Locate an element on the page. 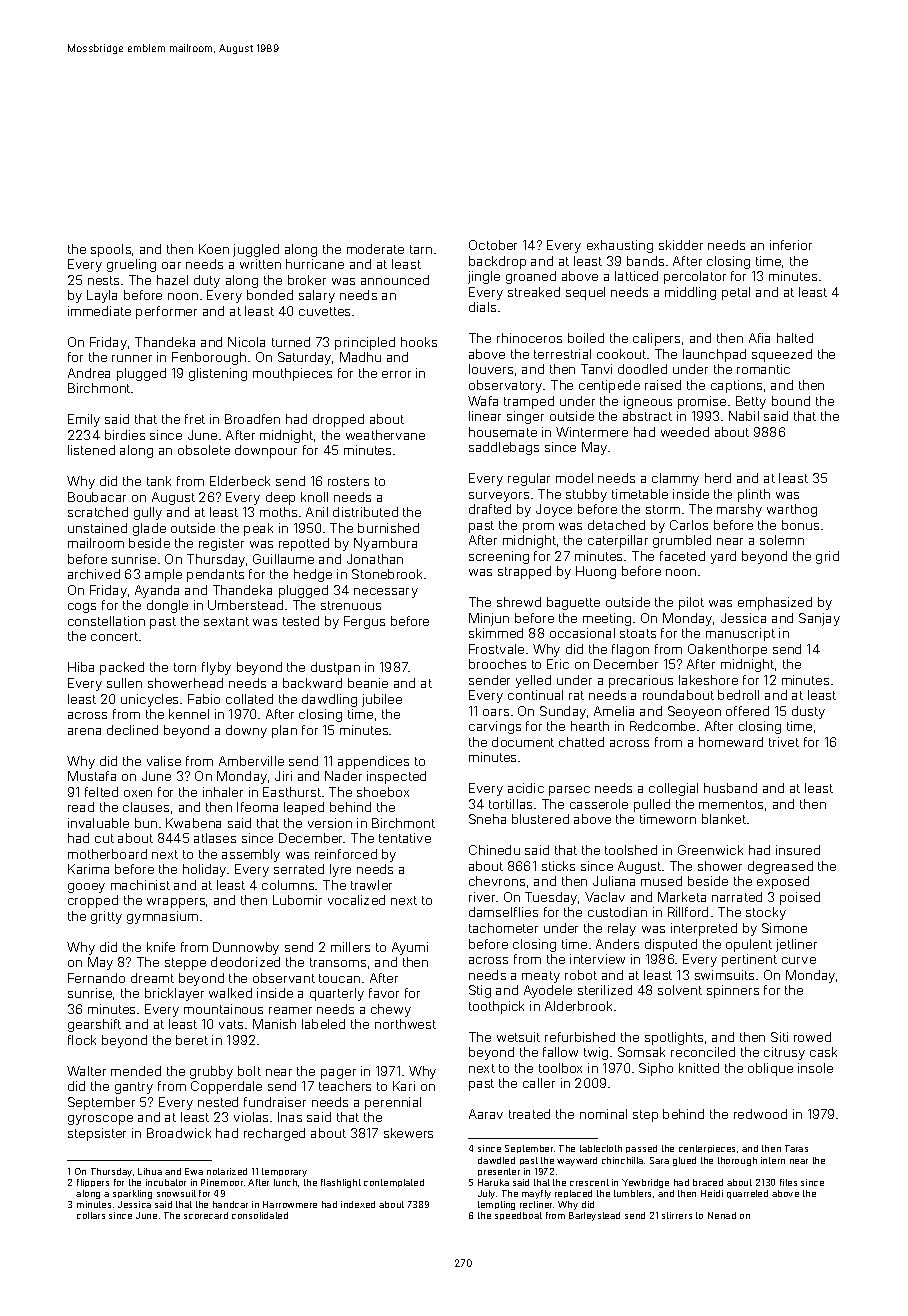  romantic is located at coordinates (763, 369).
